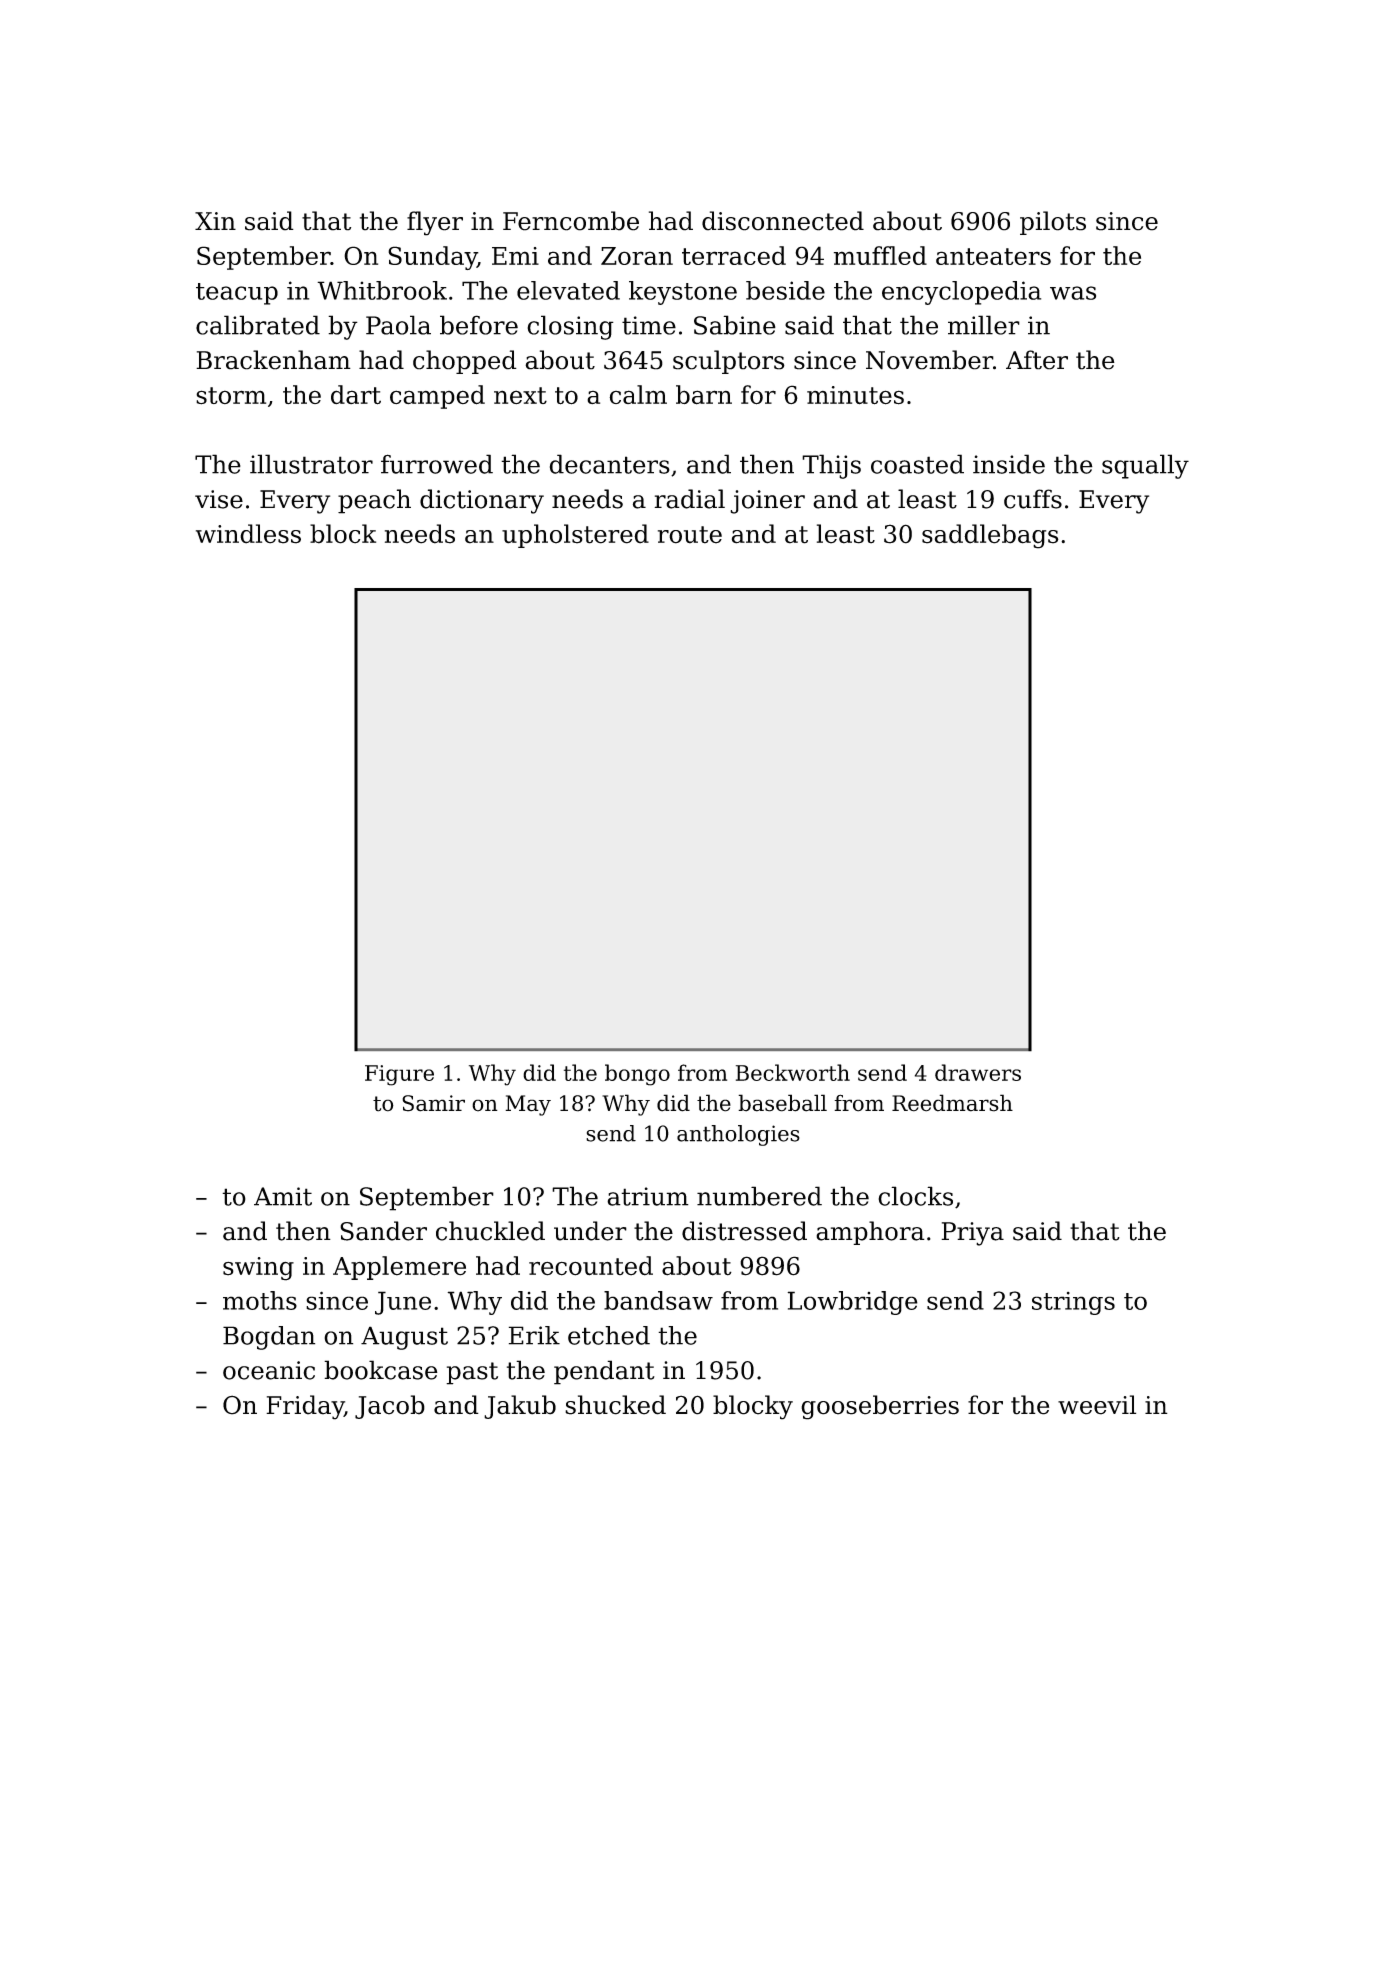 This screenshot has height=1969, width=1386. Describe the element at coordinates (591, 1266) in the screenshot. I see `recounted` at that location.
